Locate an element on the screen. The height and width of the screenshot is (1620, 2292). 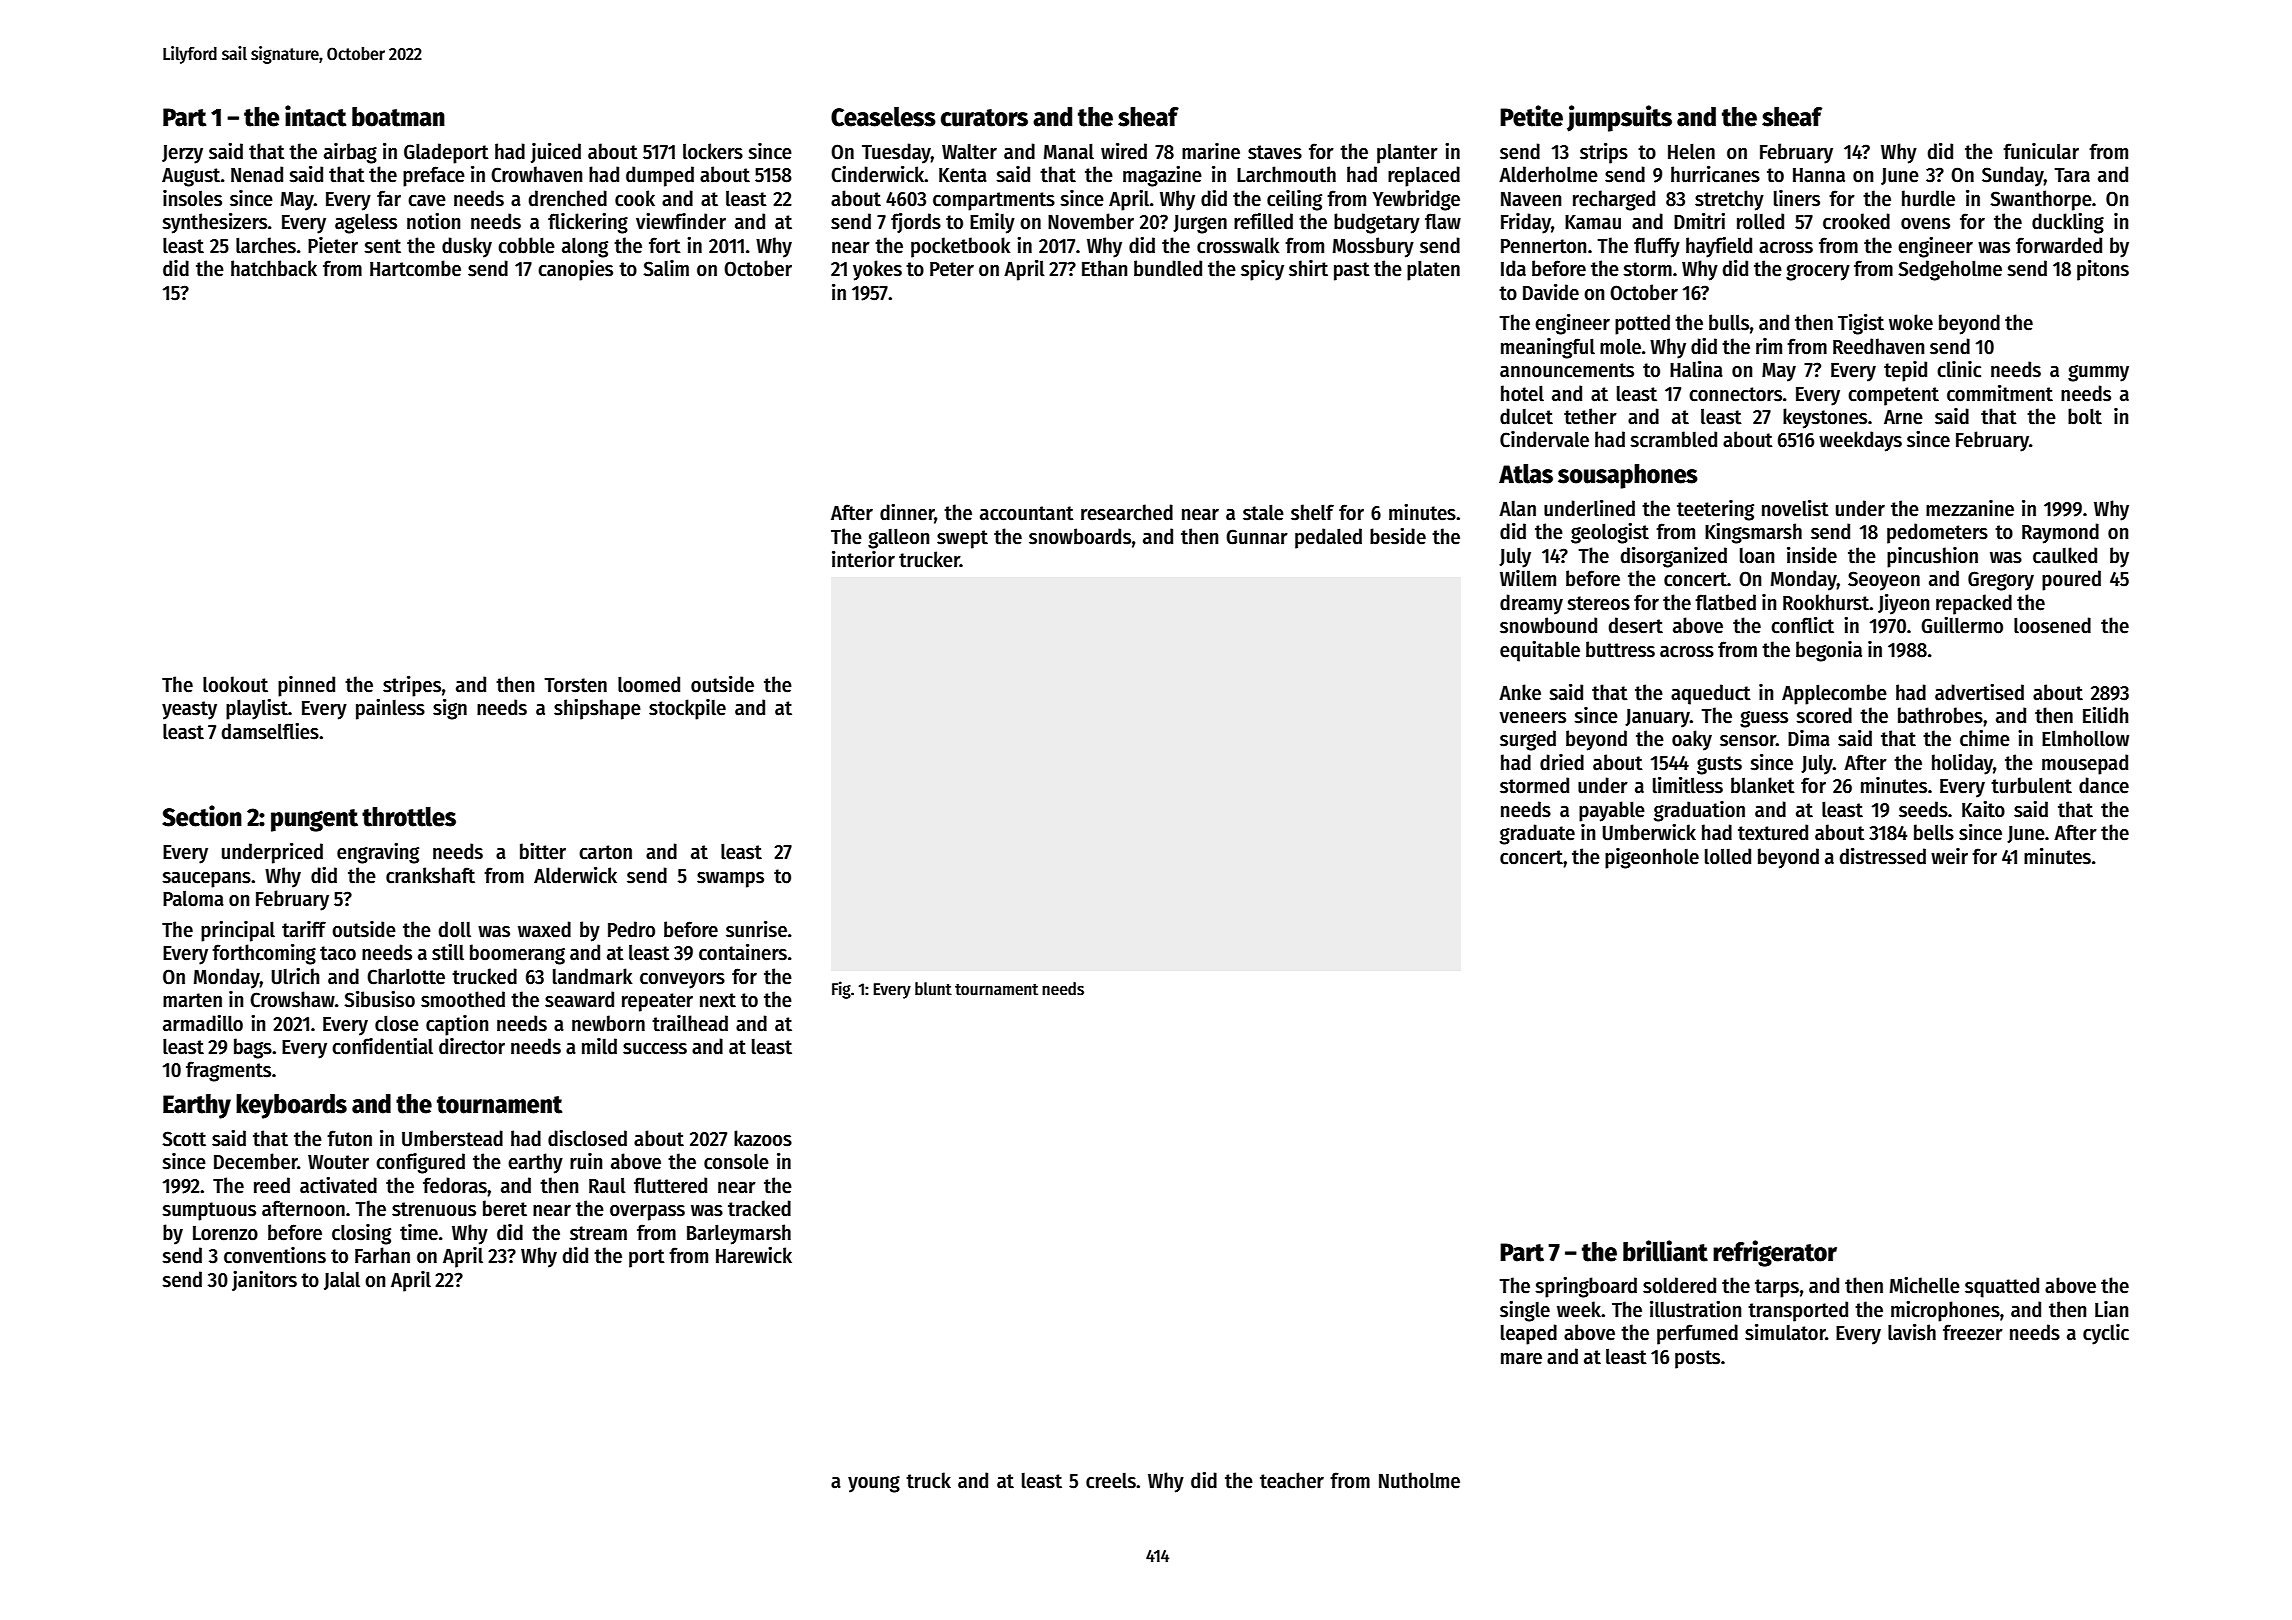
overpass is located at coordinates (647, 1213).
